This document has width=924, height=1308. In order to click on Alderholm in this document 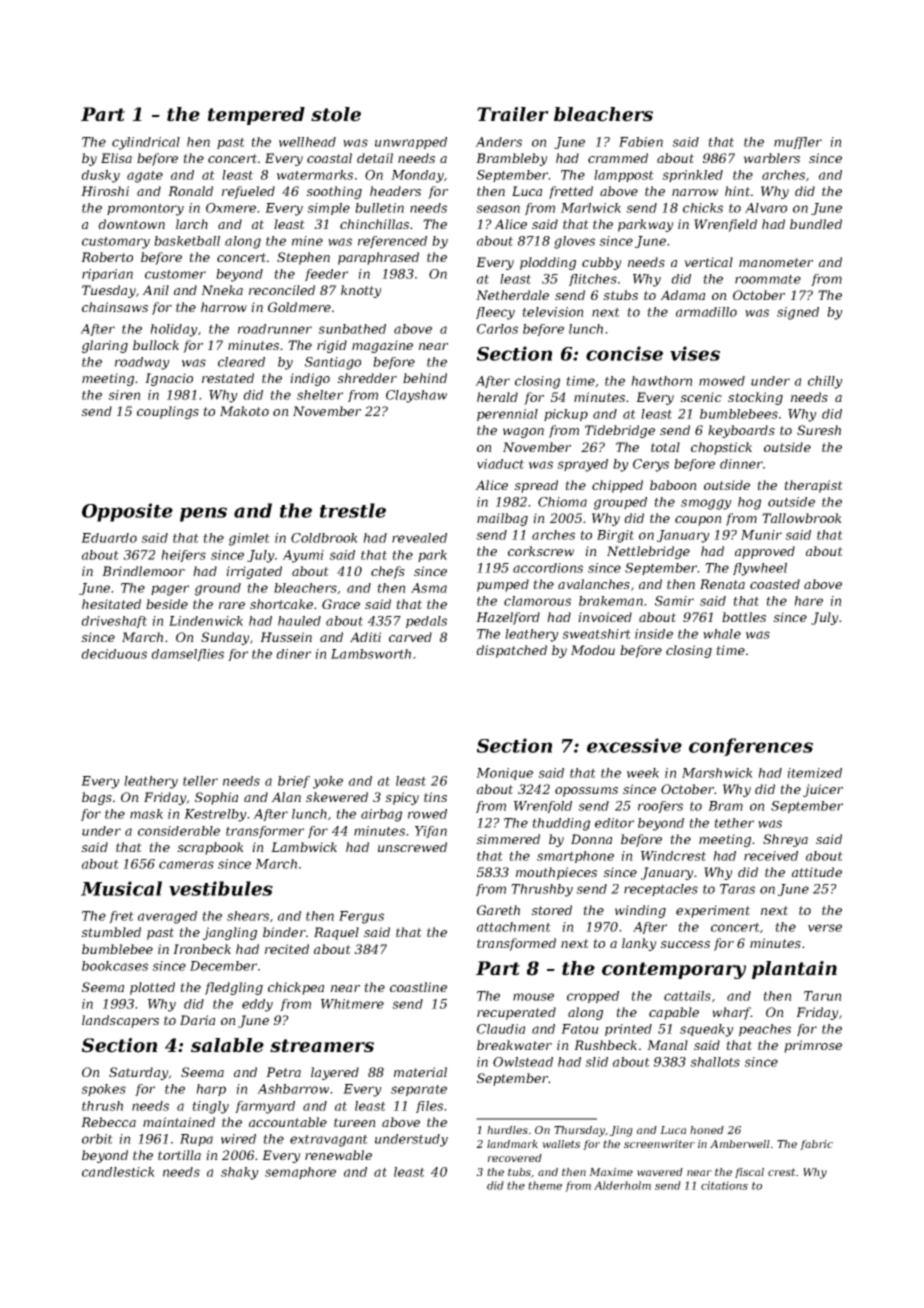, I will do `click(622, 1185)`.
